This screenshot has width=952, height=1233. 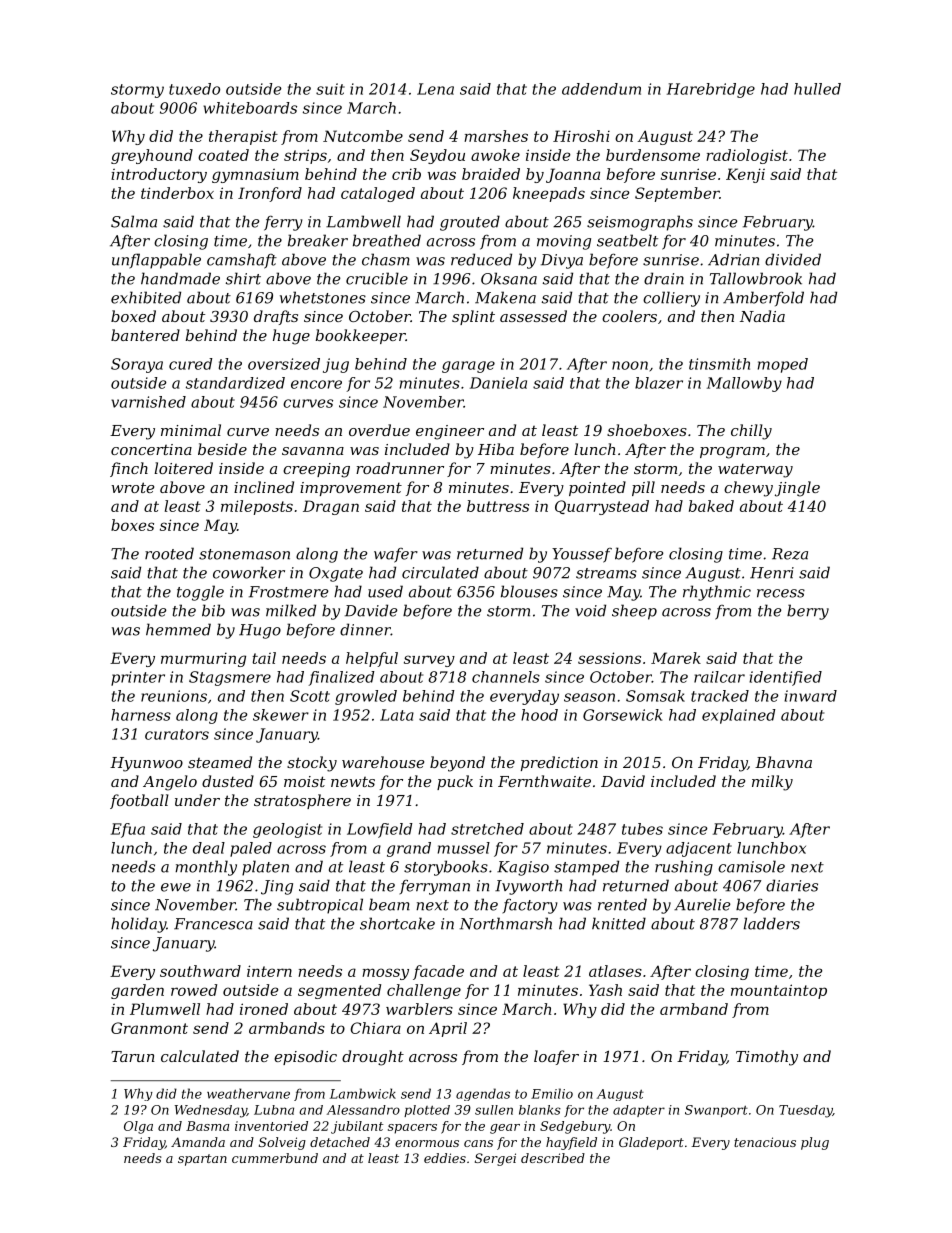 What do you see at coordinates (627, 240) in the screenshot?
I see `seatbelt` at bounding box center [627, 240].
